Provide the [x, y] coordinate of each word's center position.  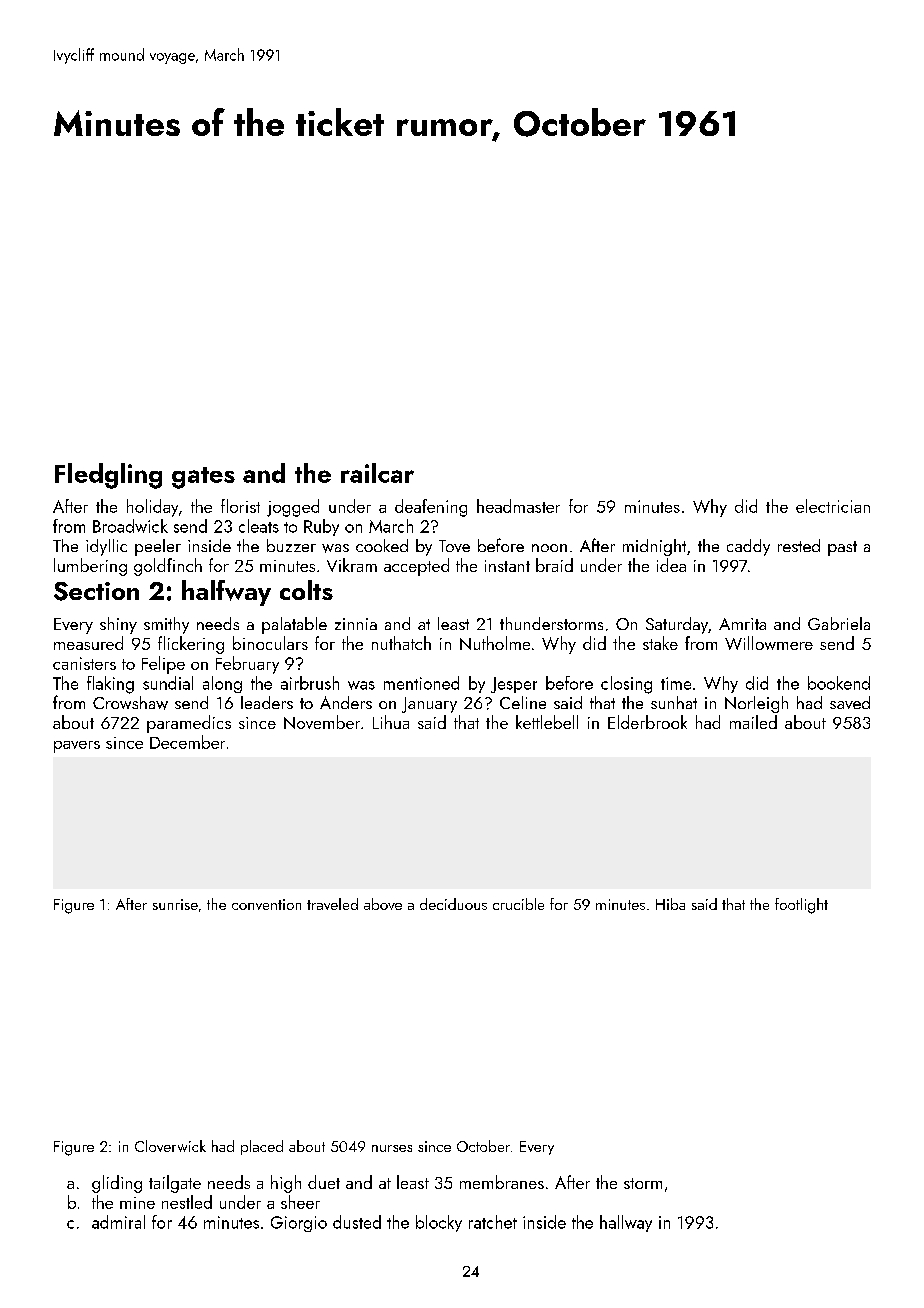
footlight [801, 906]
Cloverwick [170, 1146]
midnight [654, 547]
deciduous [453, 904]
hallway [626, 1223]
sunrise [175, 904]
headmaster [518, 506]
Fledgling [108, 476]
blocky [439, 1223]
